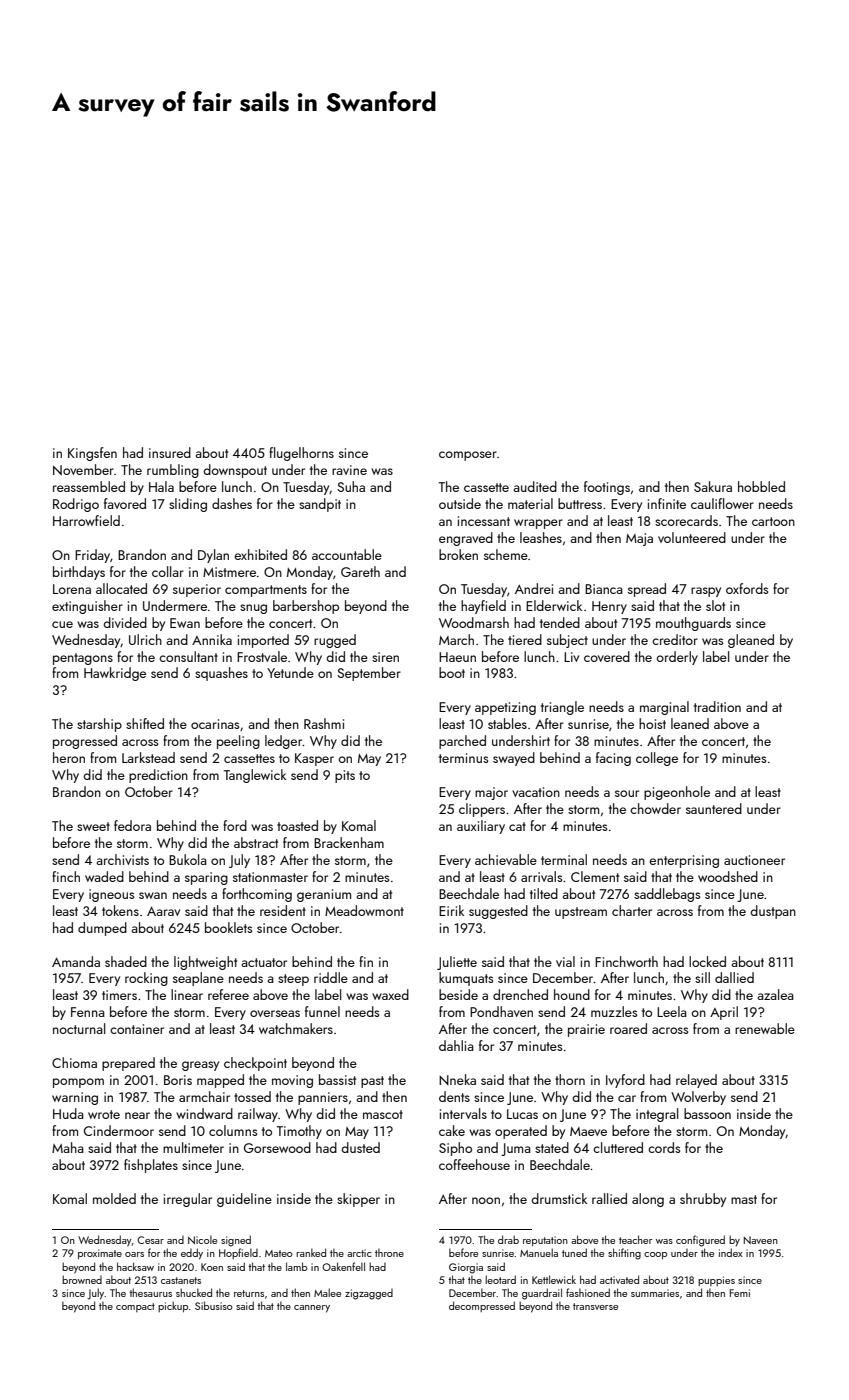 This screenshot has height=1400, width=849. Describe the element at coordinates (74, 1062) in the screenshot. I see `Chioma` at that location.
